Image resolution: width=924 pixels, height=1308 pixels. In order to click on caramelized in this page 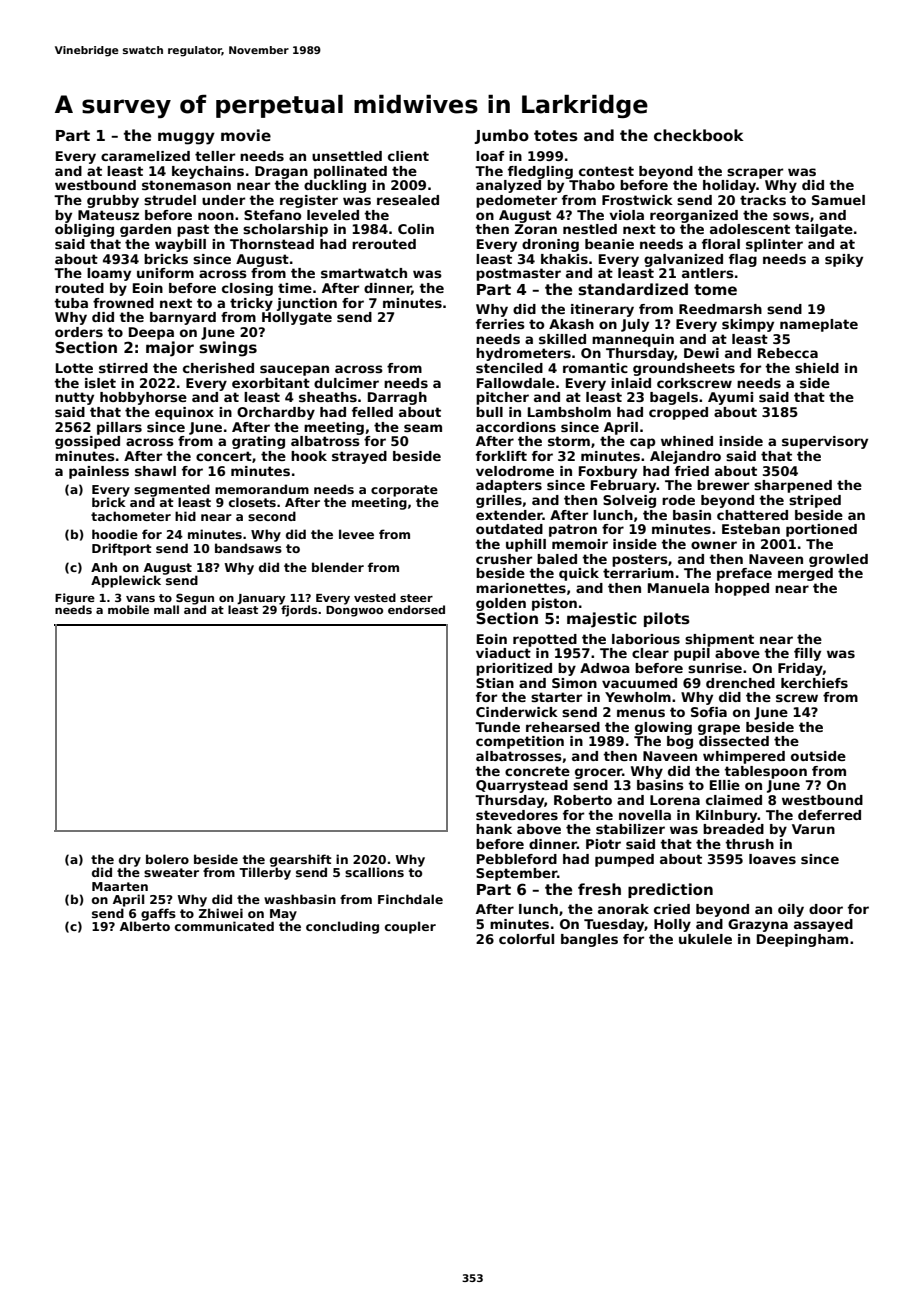, I will do `click(145, 156)`.
